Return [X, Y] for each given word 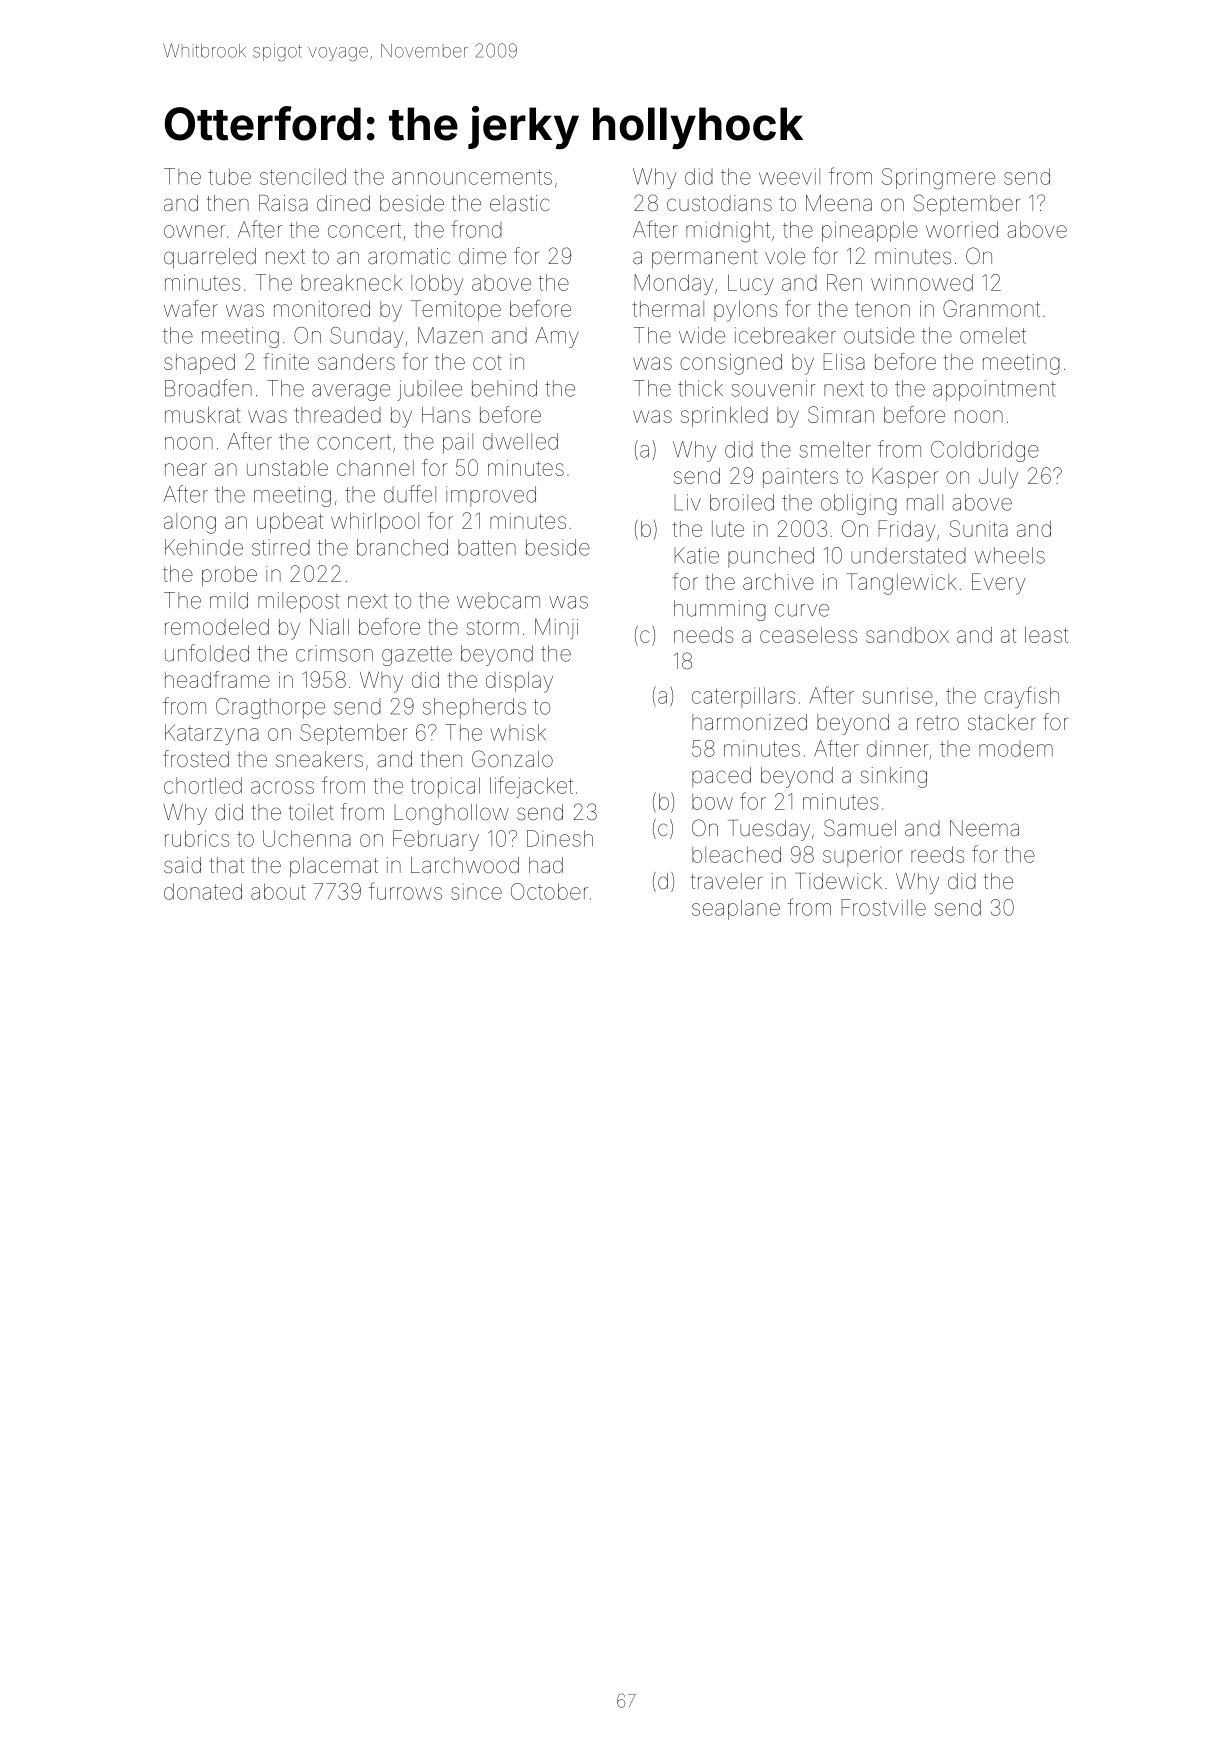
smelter [835, 449]
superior [863, 857]
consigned [731, 364]
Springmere [938, 179]
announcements [472, 177]
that [227, 865]
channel [375, 468]
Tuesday [769, 830]
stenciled [303, 176]
